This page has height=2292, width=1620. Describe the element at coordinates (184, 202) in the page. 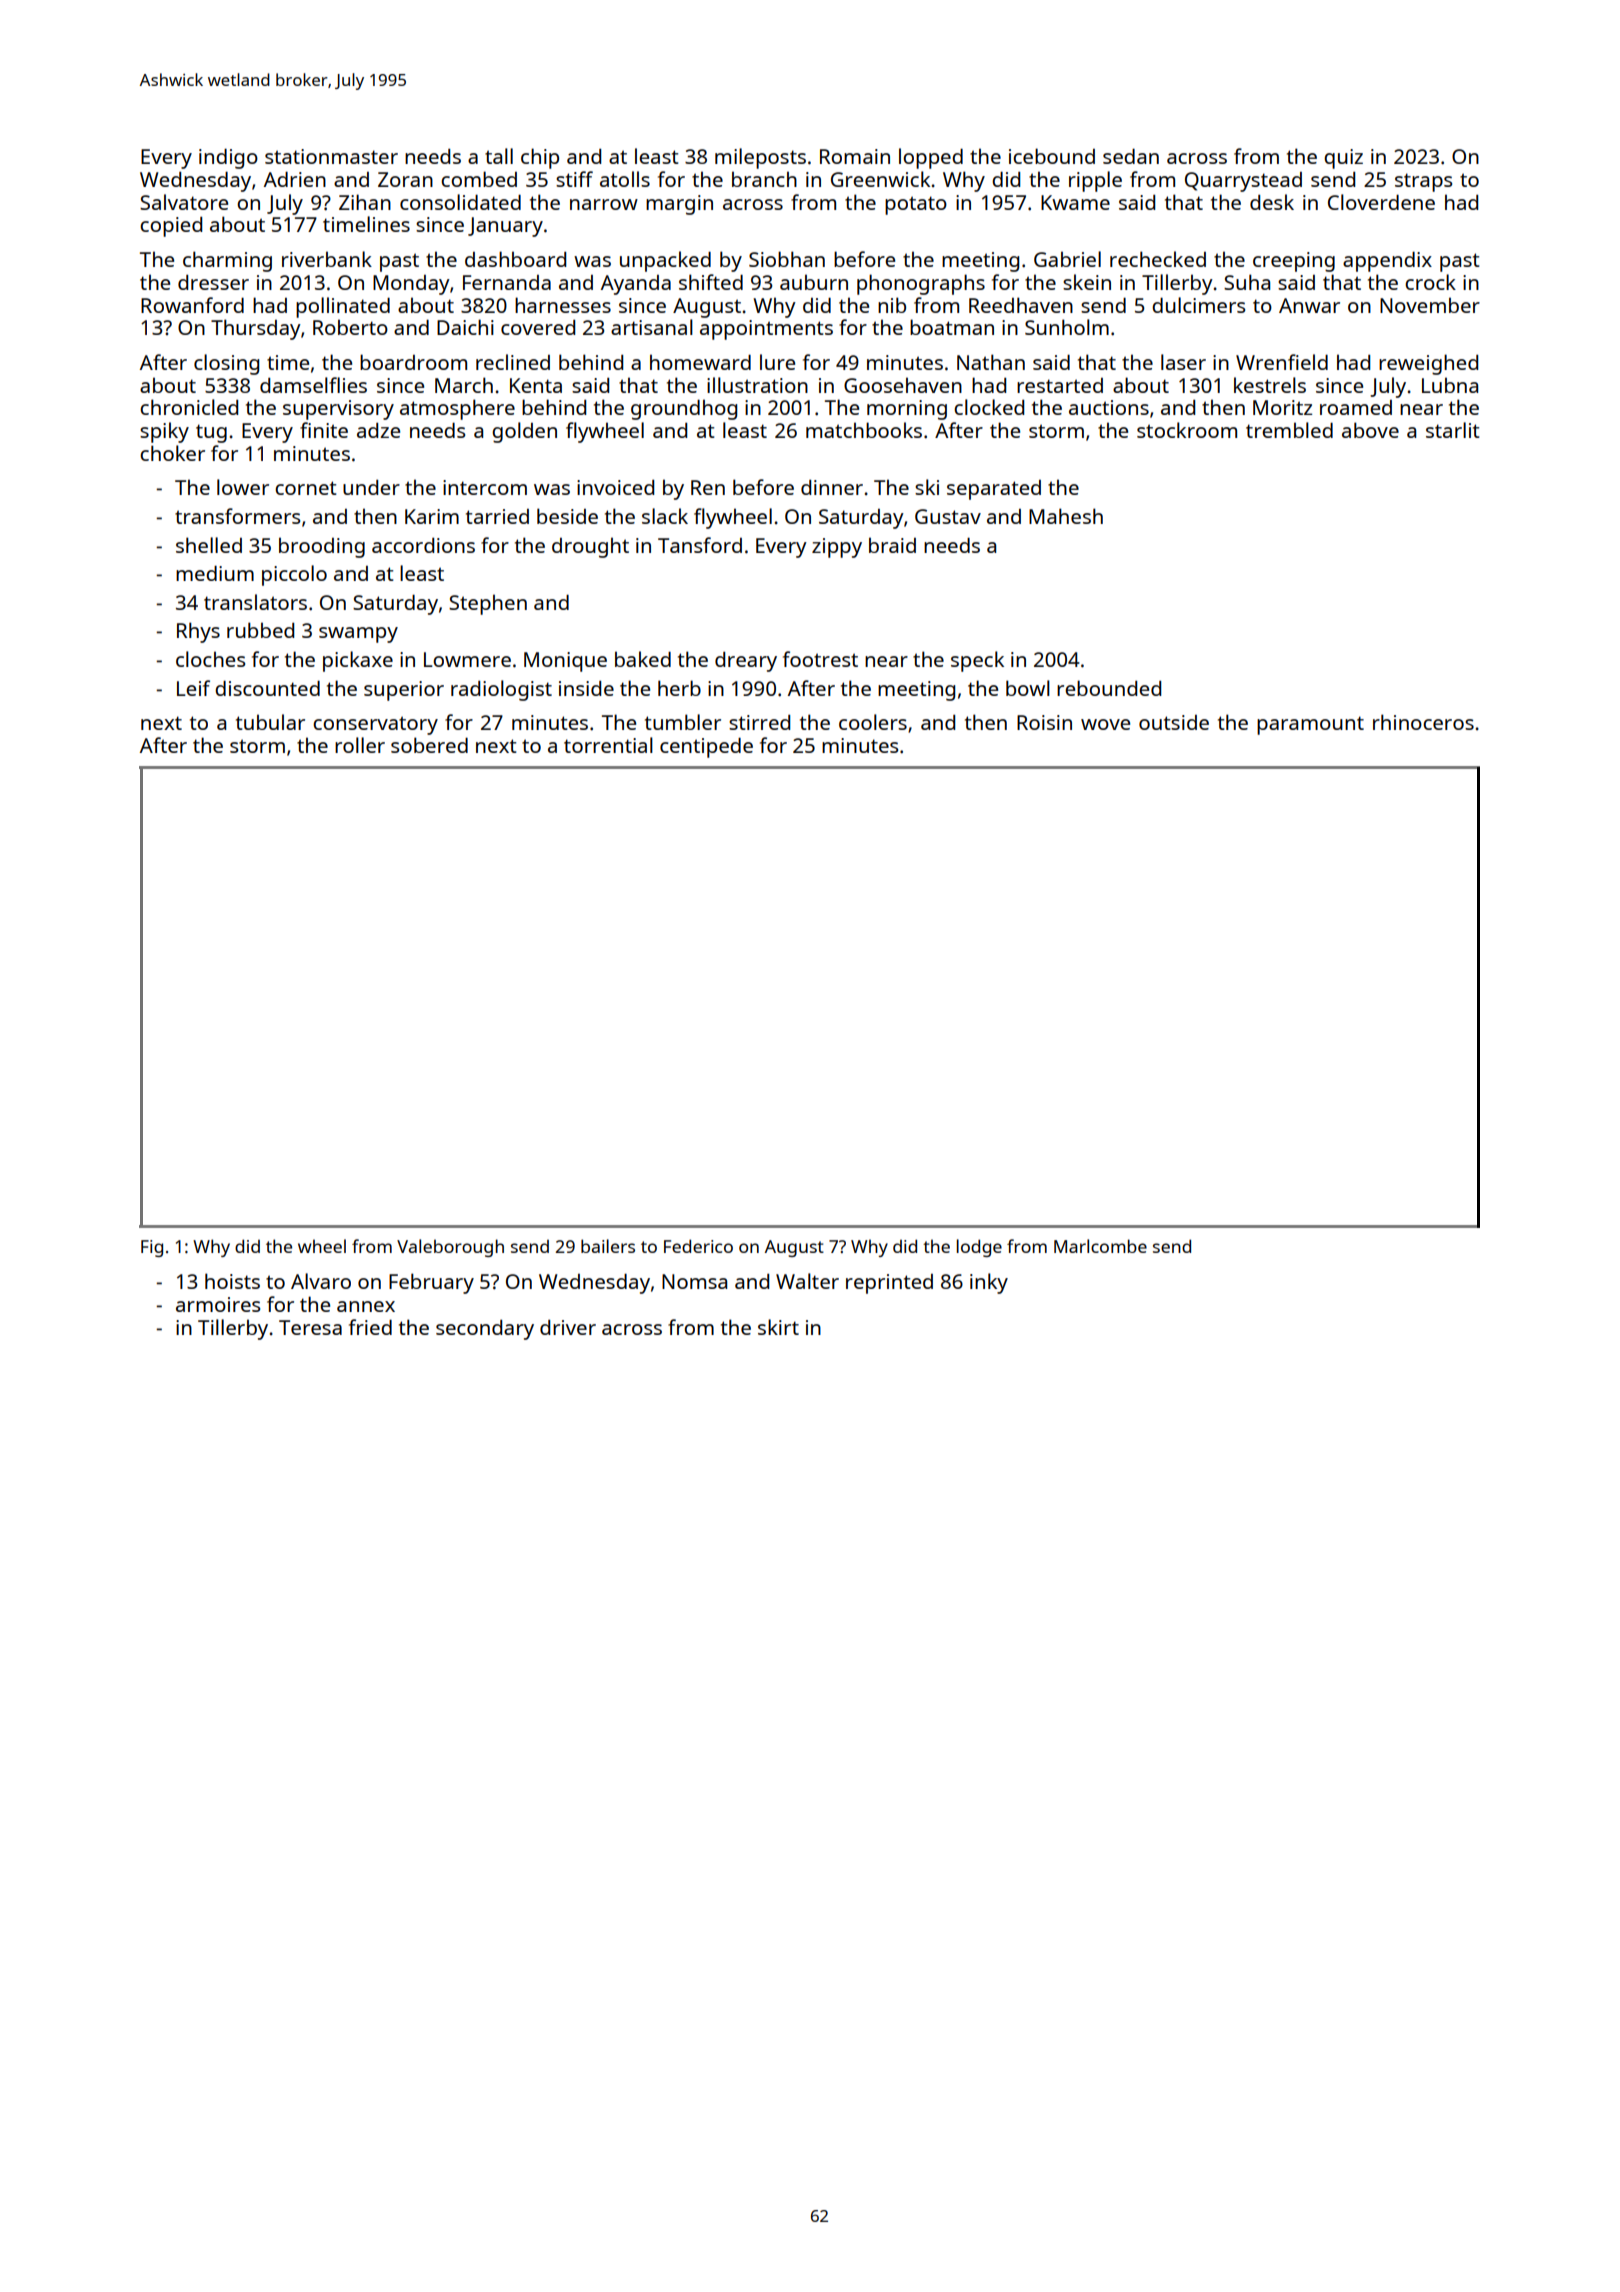

I see `Salvatore` at that location.
